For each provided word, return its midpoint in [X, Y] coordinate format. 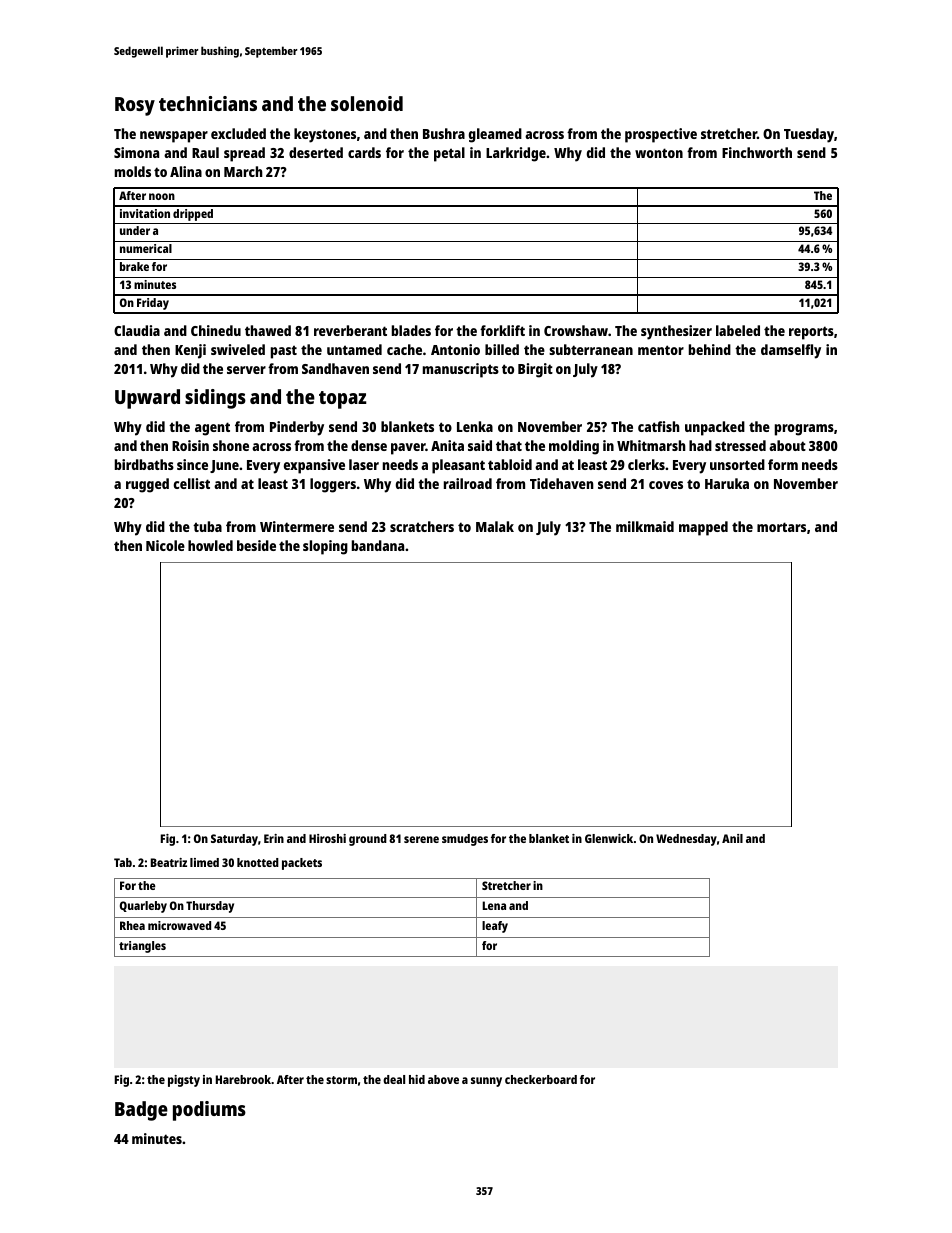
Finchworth [757, 152]
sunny [486, 1082]
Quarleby [143, 907]
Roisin [190, 445]
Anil [732, 838]
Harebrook [243, 1079]
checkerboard [541, 1079]
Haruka [727, 483]
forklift [502, 330]
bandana [378, 545]
